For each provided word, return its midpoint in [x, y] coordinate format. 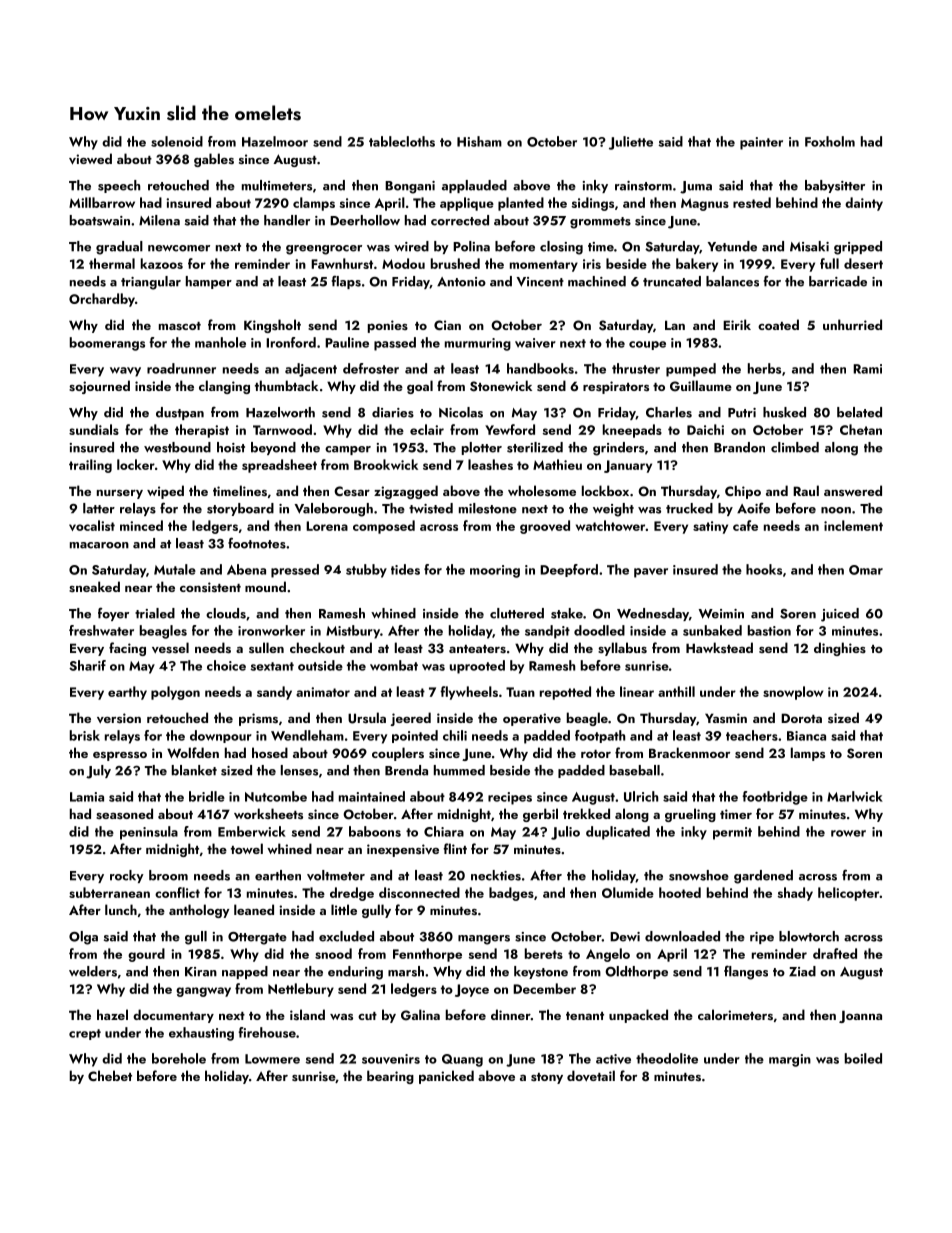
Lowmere [272, 1059]
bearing [390, 1077]
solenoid [177, 141]
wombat [394, 665]
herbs [764, 368]
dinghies [840, 649]
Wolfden [193, 752]
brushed [455, 263]
